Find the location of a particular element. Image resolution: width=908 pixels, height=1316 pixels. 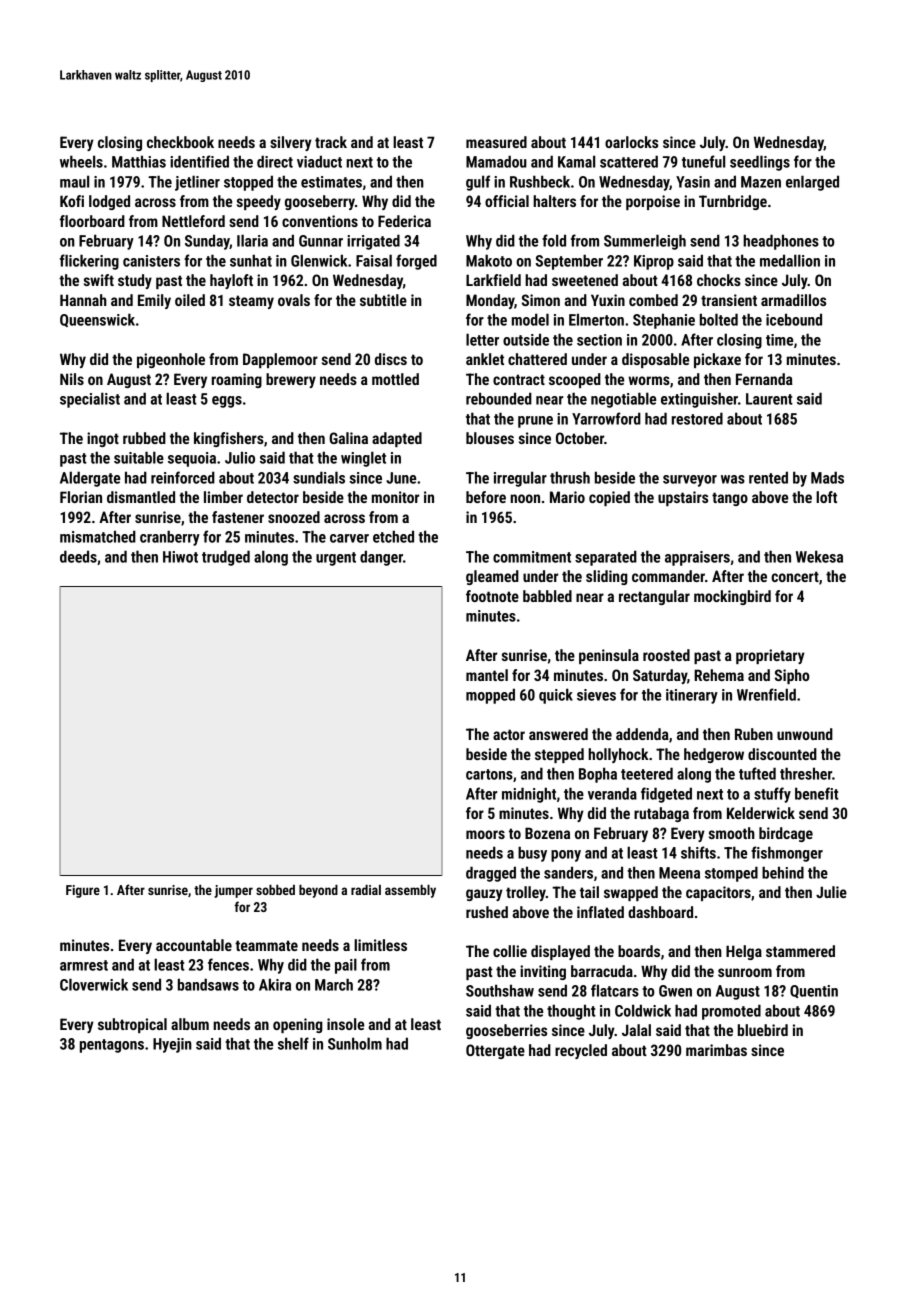

mantel is located at coordinates (487, 675).
